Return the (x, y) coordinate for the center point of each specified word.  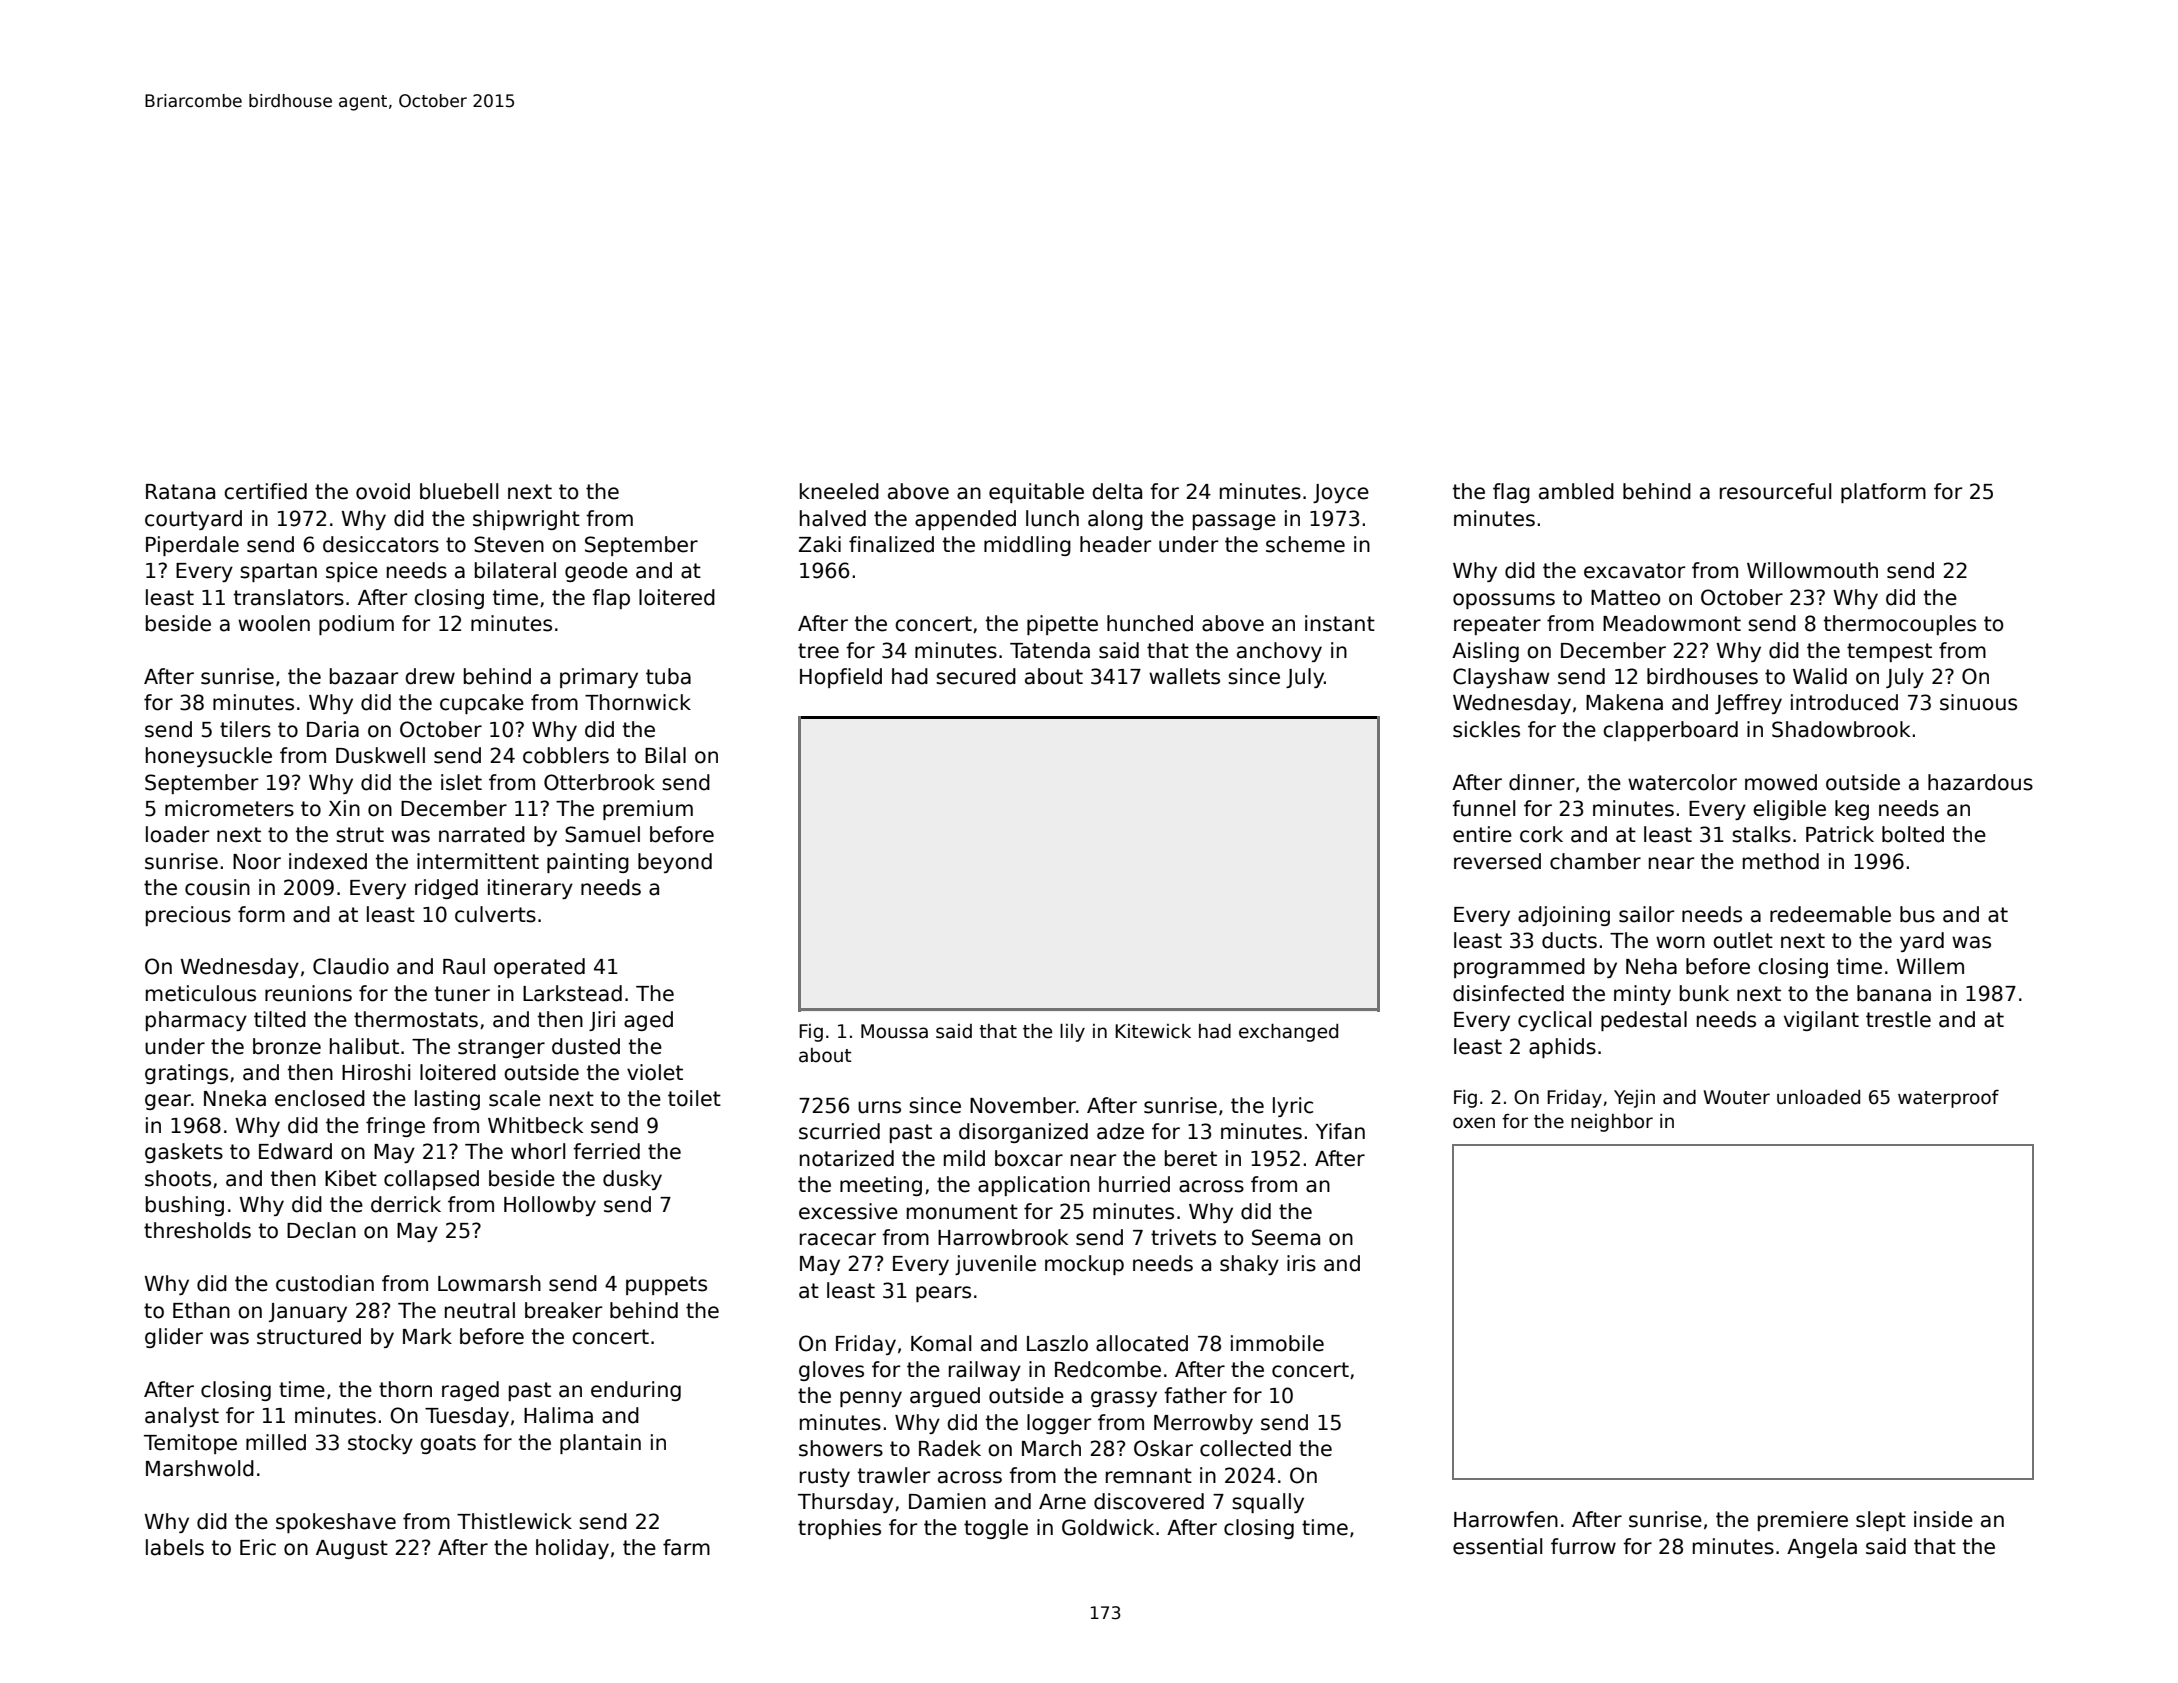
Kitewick (1153, 1031)
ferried (606, 1151)
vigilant (1821, 1021)
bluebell (459, 491)
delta (1117, 491)
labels (175, 1547)
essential (1497, 1546)
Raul (464, 966)
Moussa (894, 1031)
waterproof (1948, 1099)
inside (1943, 1519)
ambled (1576, 491)
